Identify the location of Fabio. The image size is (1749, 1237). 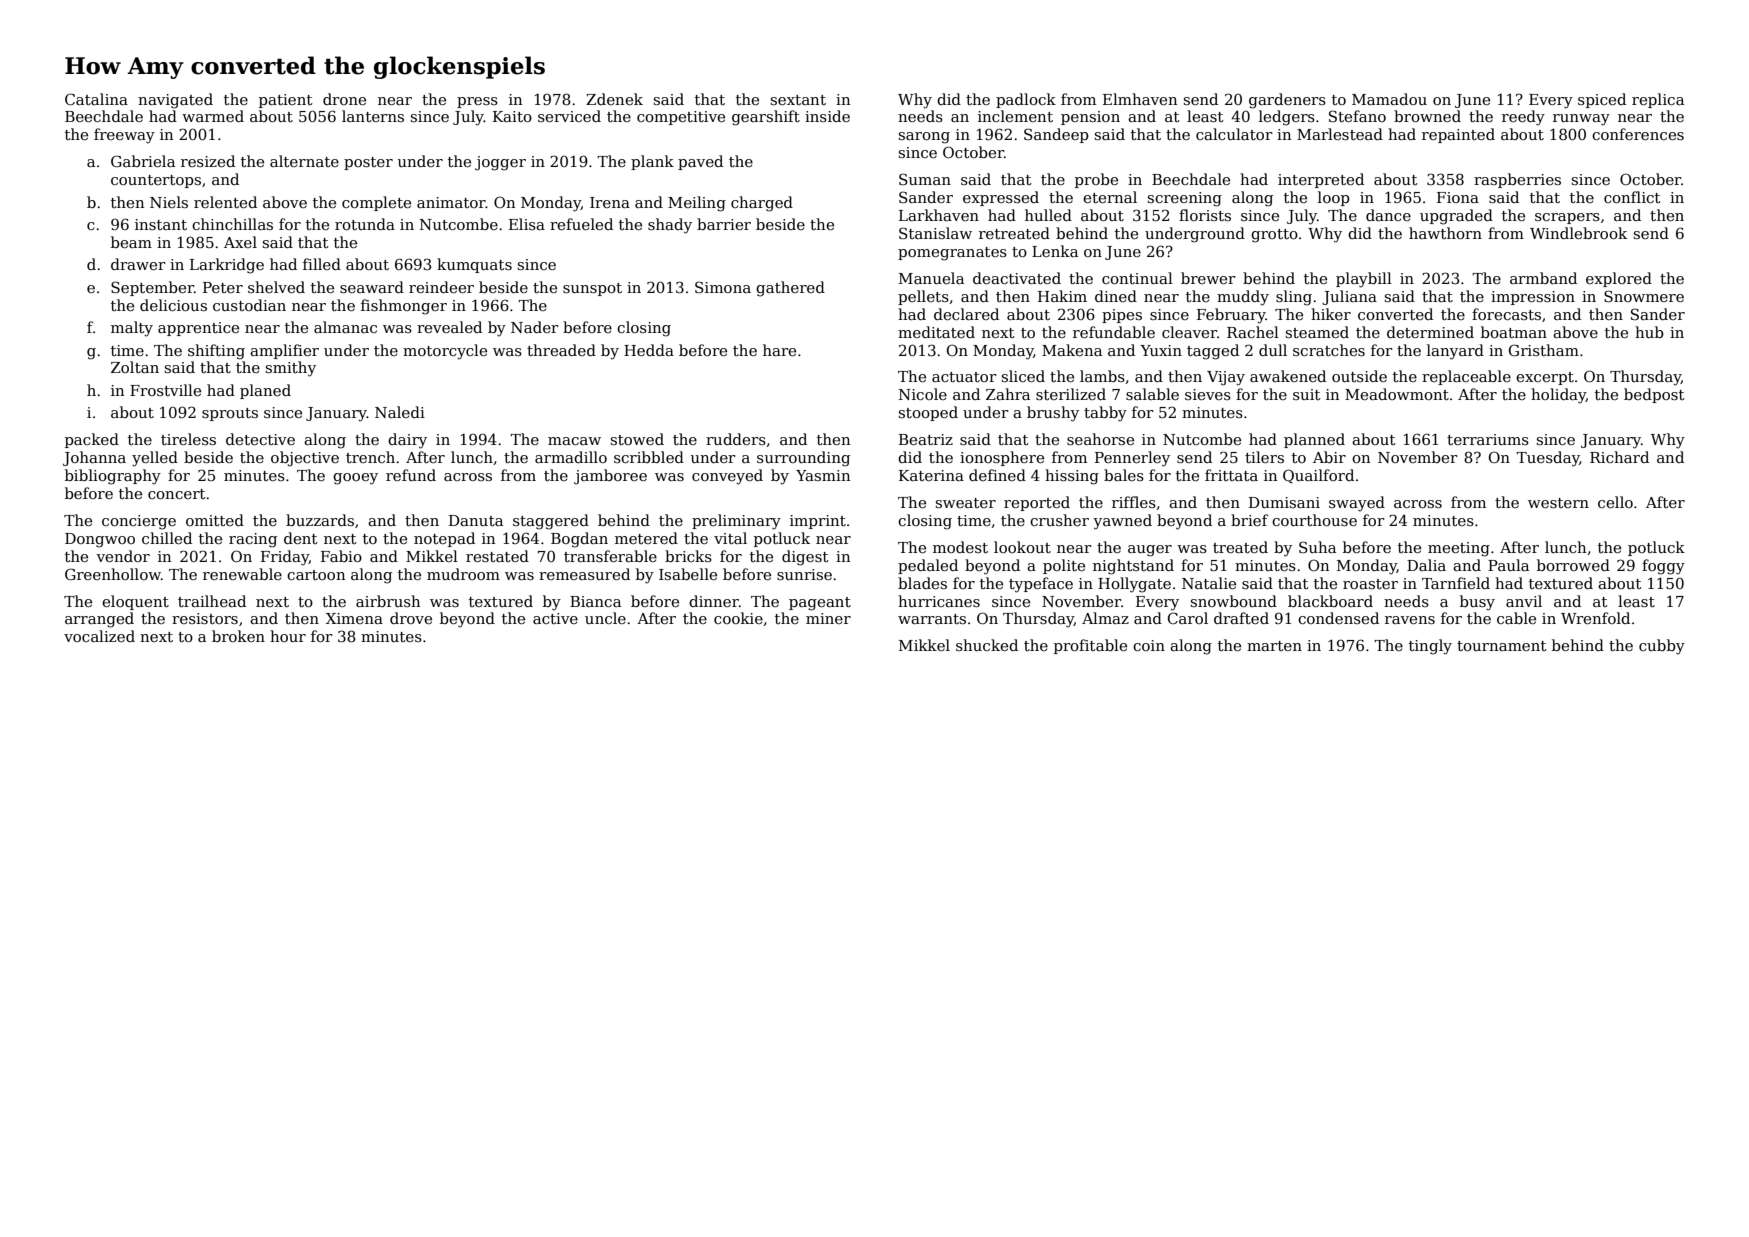
(341, 556).
